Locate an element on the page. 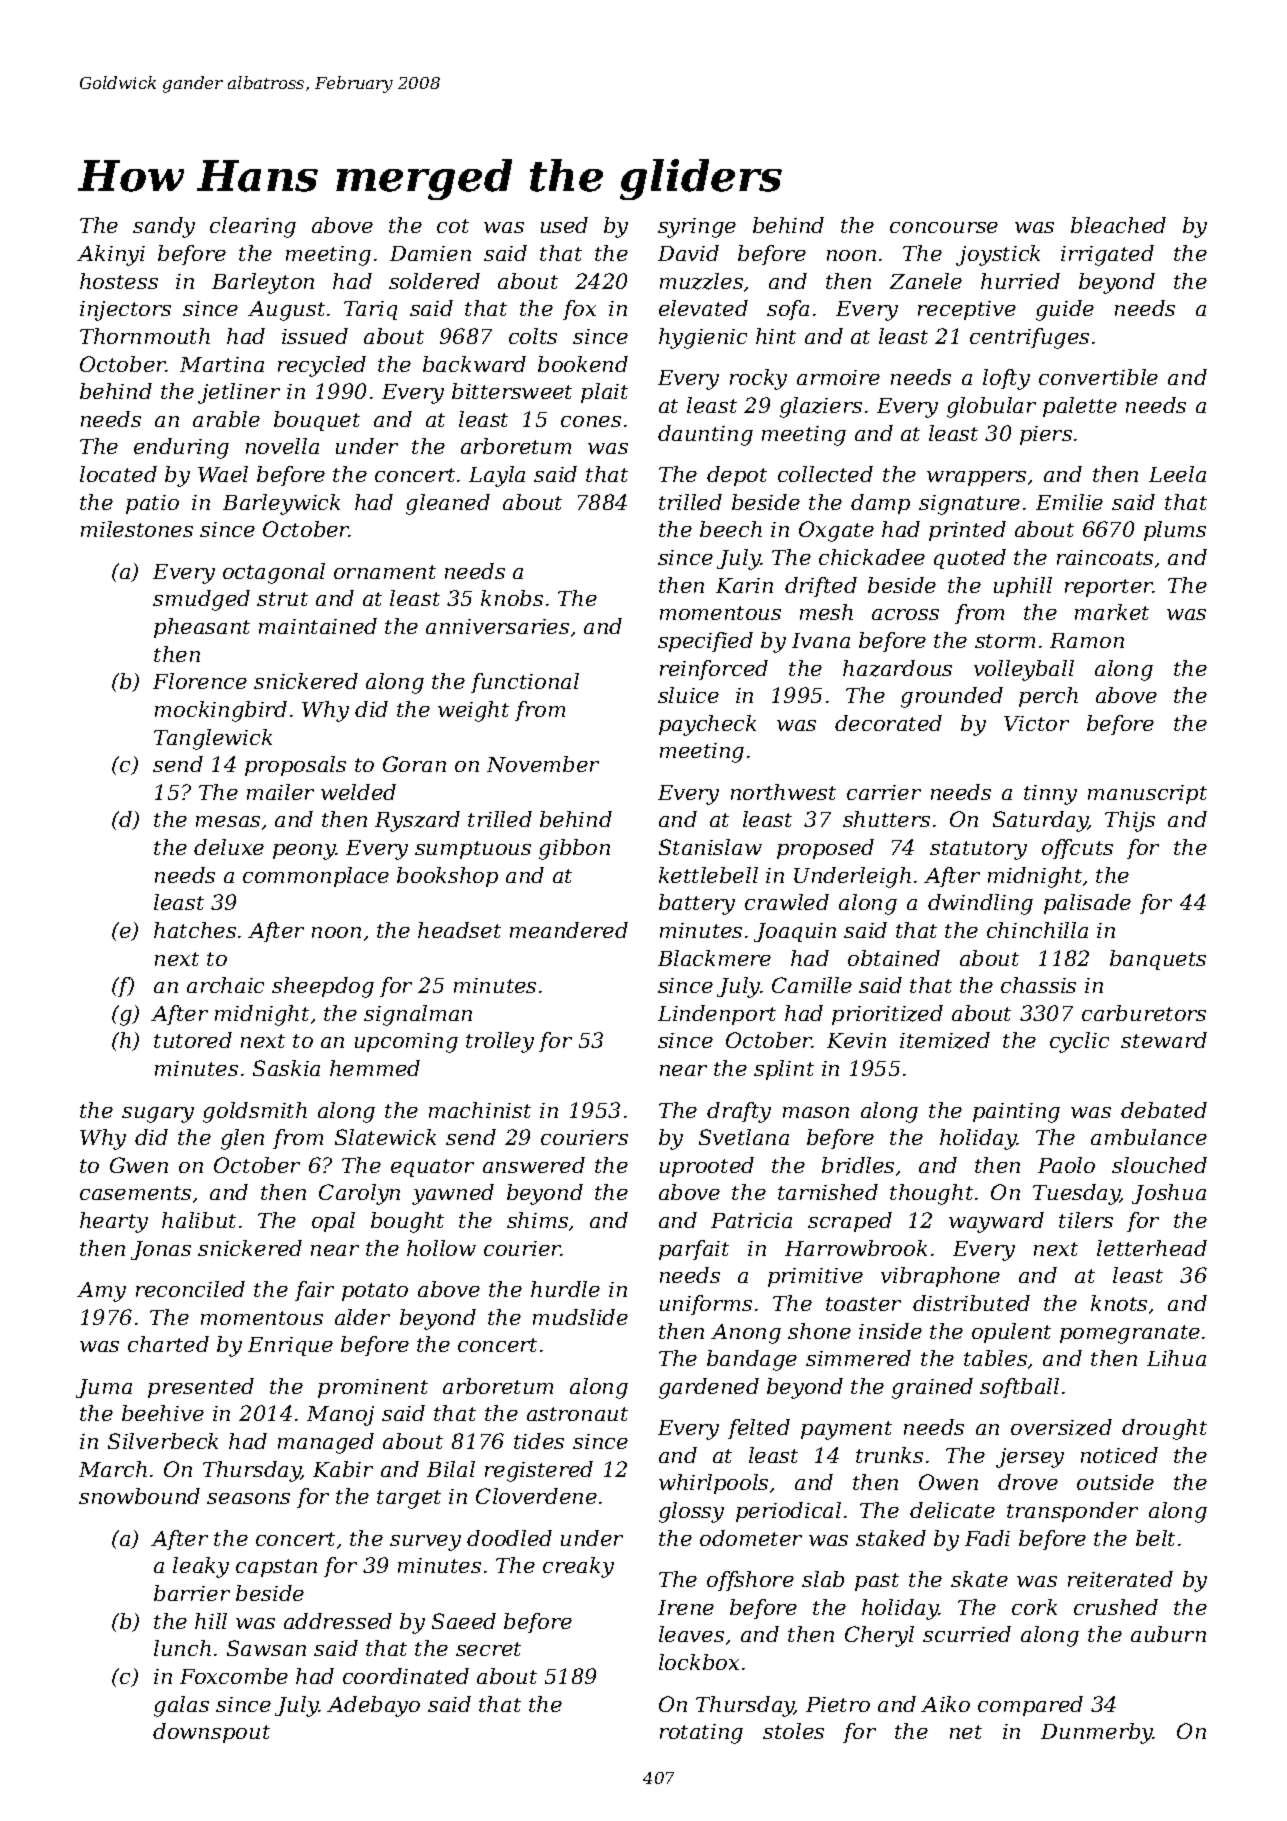 The image size is (1287, 1821). enduring is located at coordinates (181, 448).
